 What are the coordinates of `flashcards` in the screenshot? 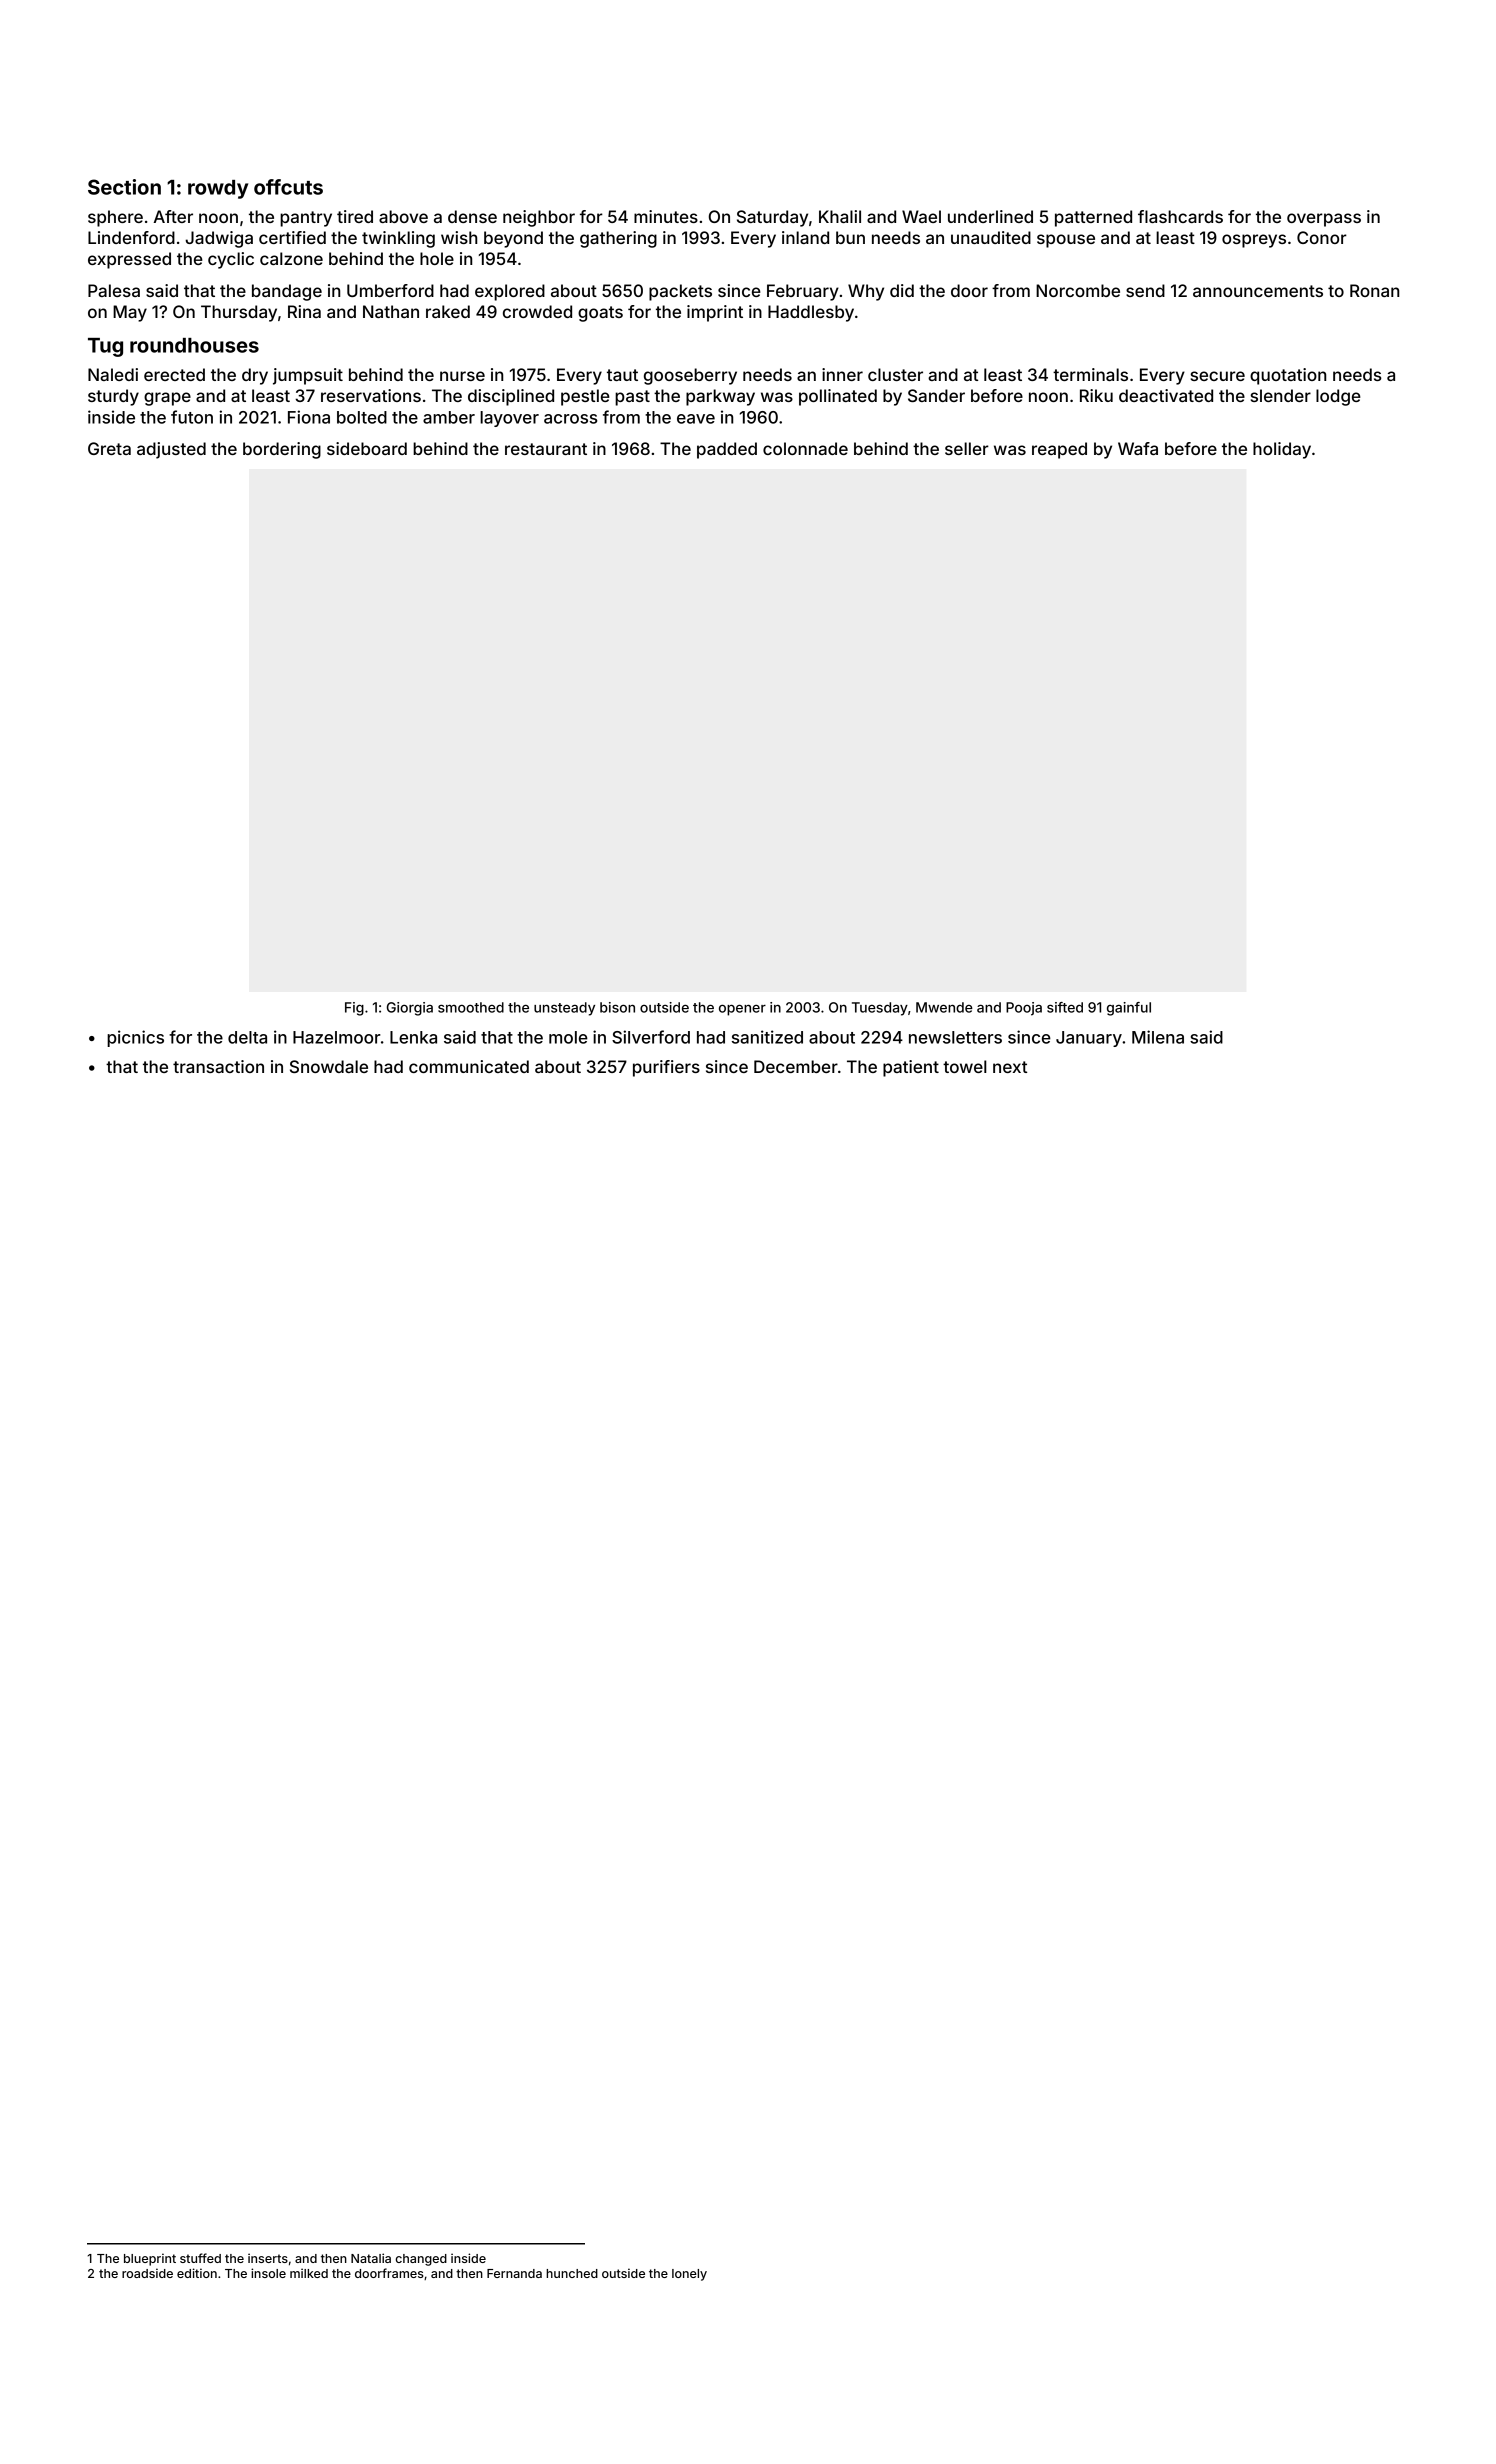 It's located at (1180, 216).
